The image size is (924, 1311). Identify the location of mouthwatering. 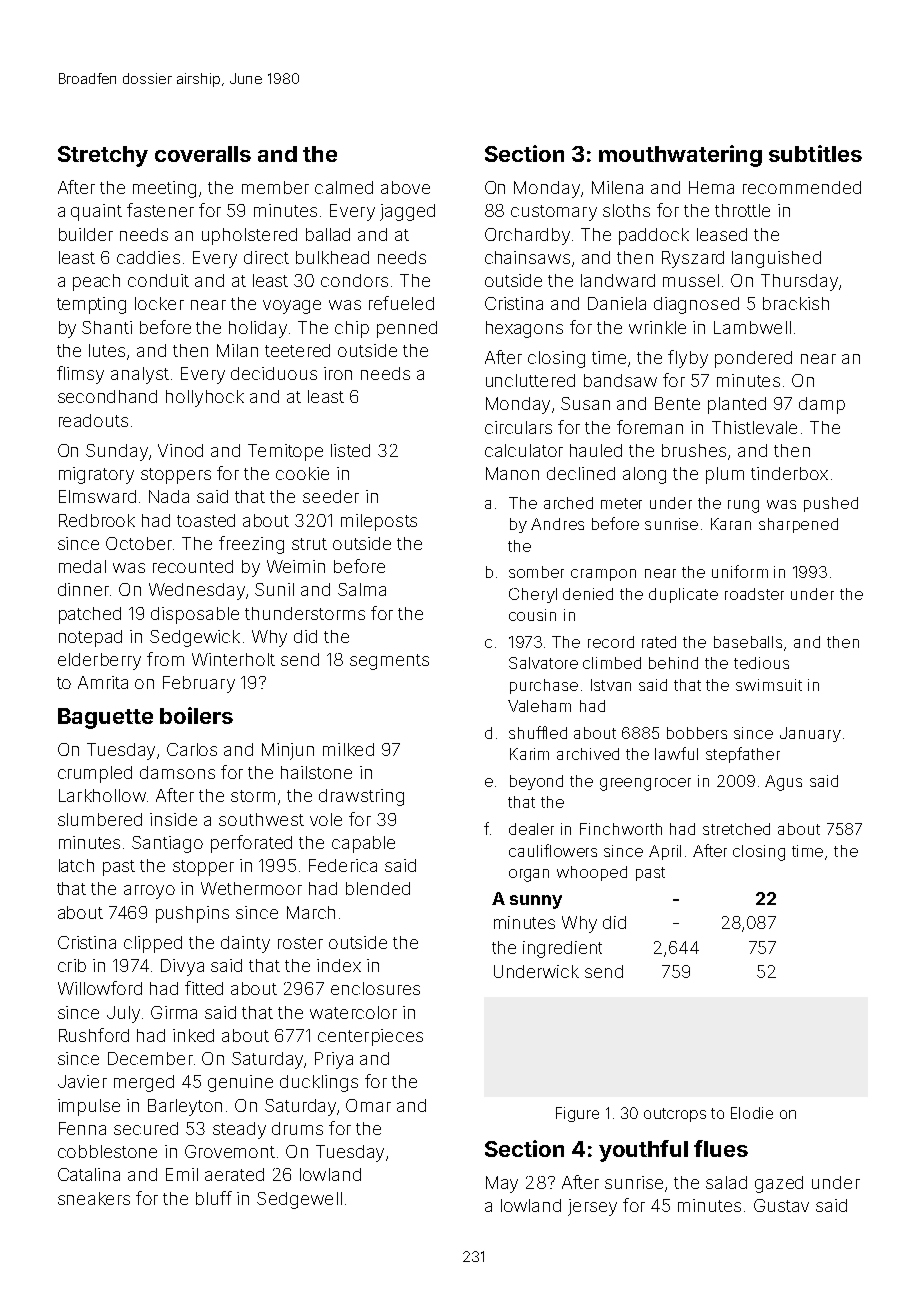
(680, 156).
